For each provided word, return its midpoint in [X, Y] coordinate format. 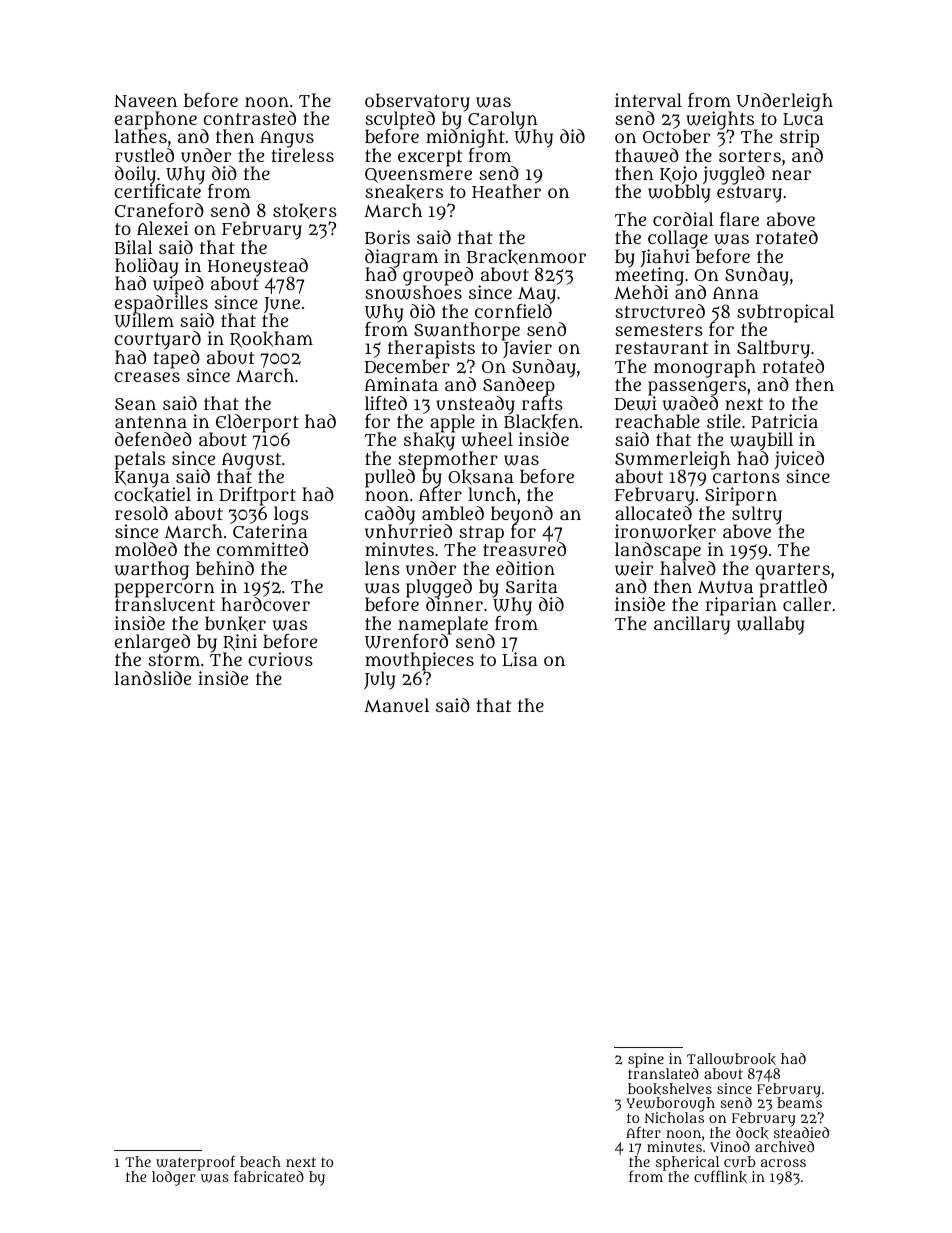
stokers [305, 211]
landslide [153, 678]
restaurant [661, 348]
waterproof [197, 1163]
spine [646, 1060]
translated [663, 1073]
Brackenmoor [526, 257]
